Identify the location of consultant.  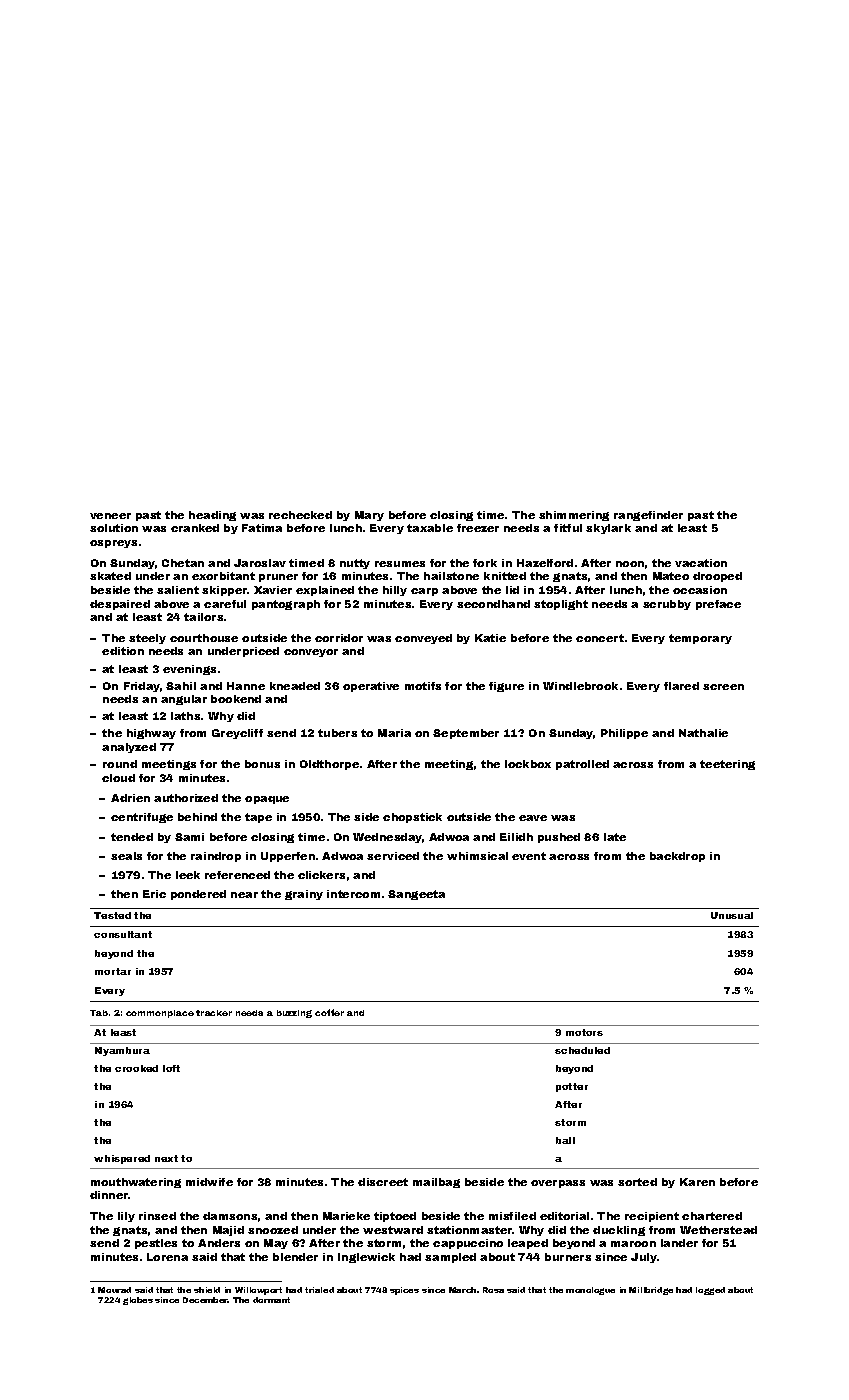
(123, 934).
